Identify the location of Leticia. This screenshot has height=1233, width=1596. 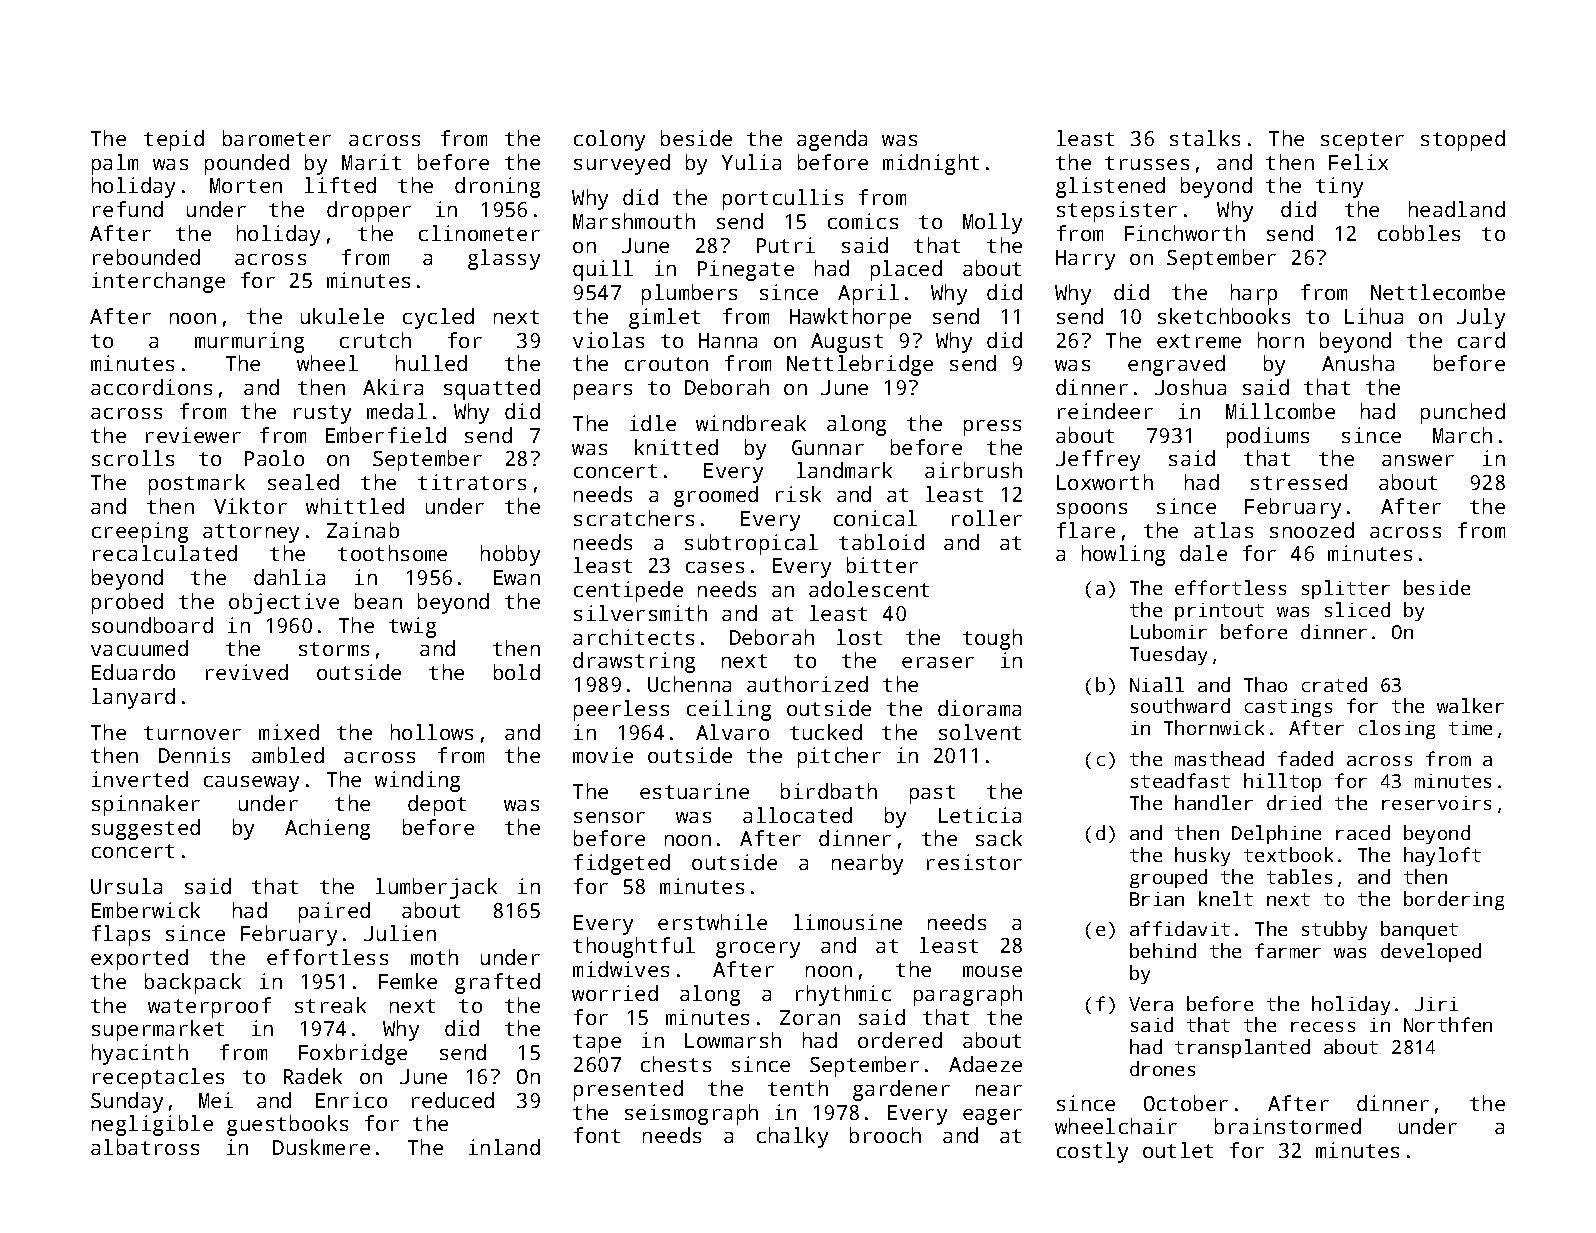
(980, 815).
